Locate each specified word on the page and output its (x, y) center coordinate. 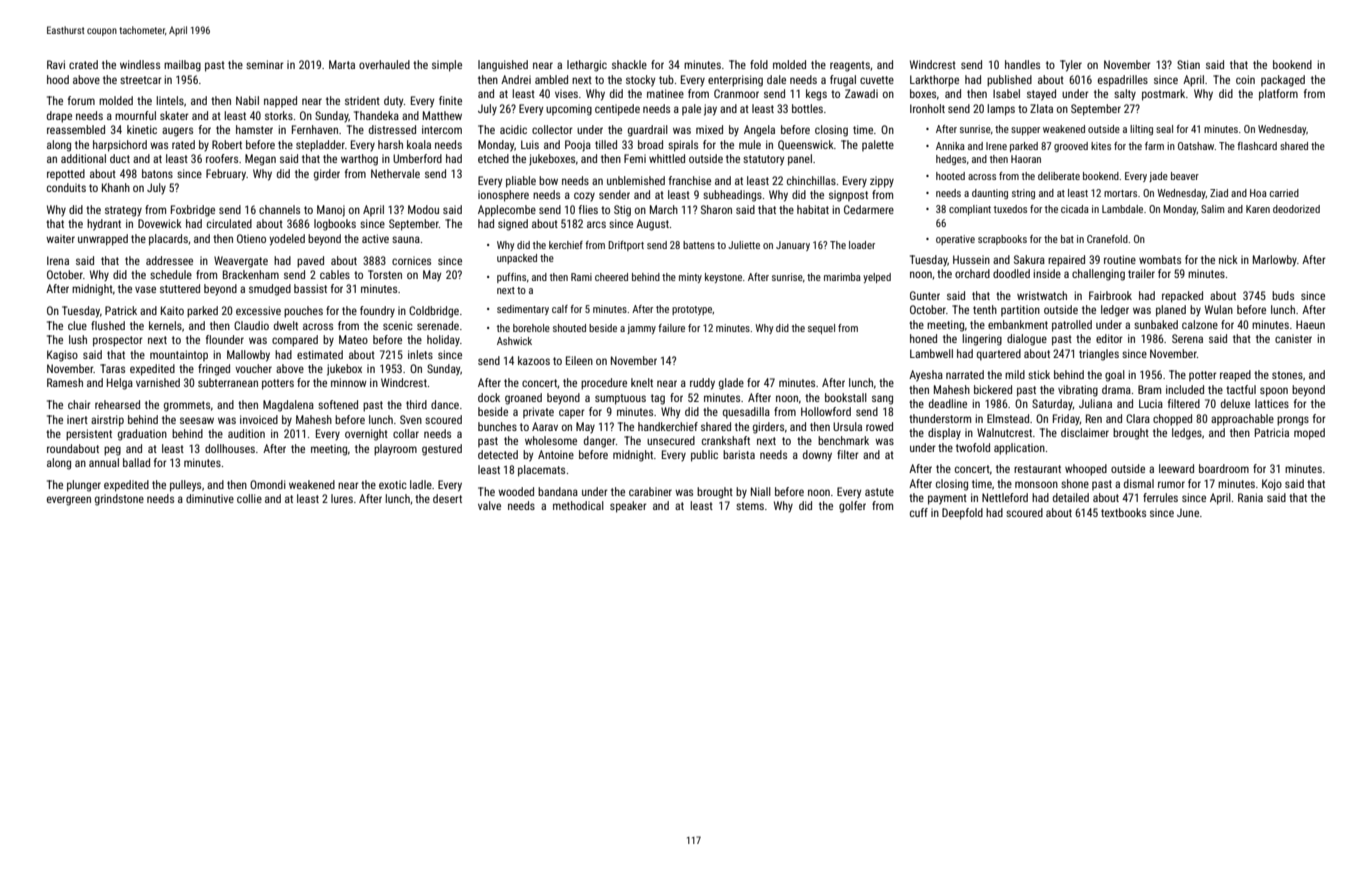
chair (79, 404)
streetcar (141, 80)
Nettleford (1005, 497)
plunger (84, 486)
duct (120, 158)
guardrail (648, 131)
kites (1101, 146)
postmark (1163, 95)
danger (600, 442)
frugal (843, 81)
